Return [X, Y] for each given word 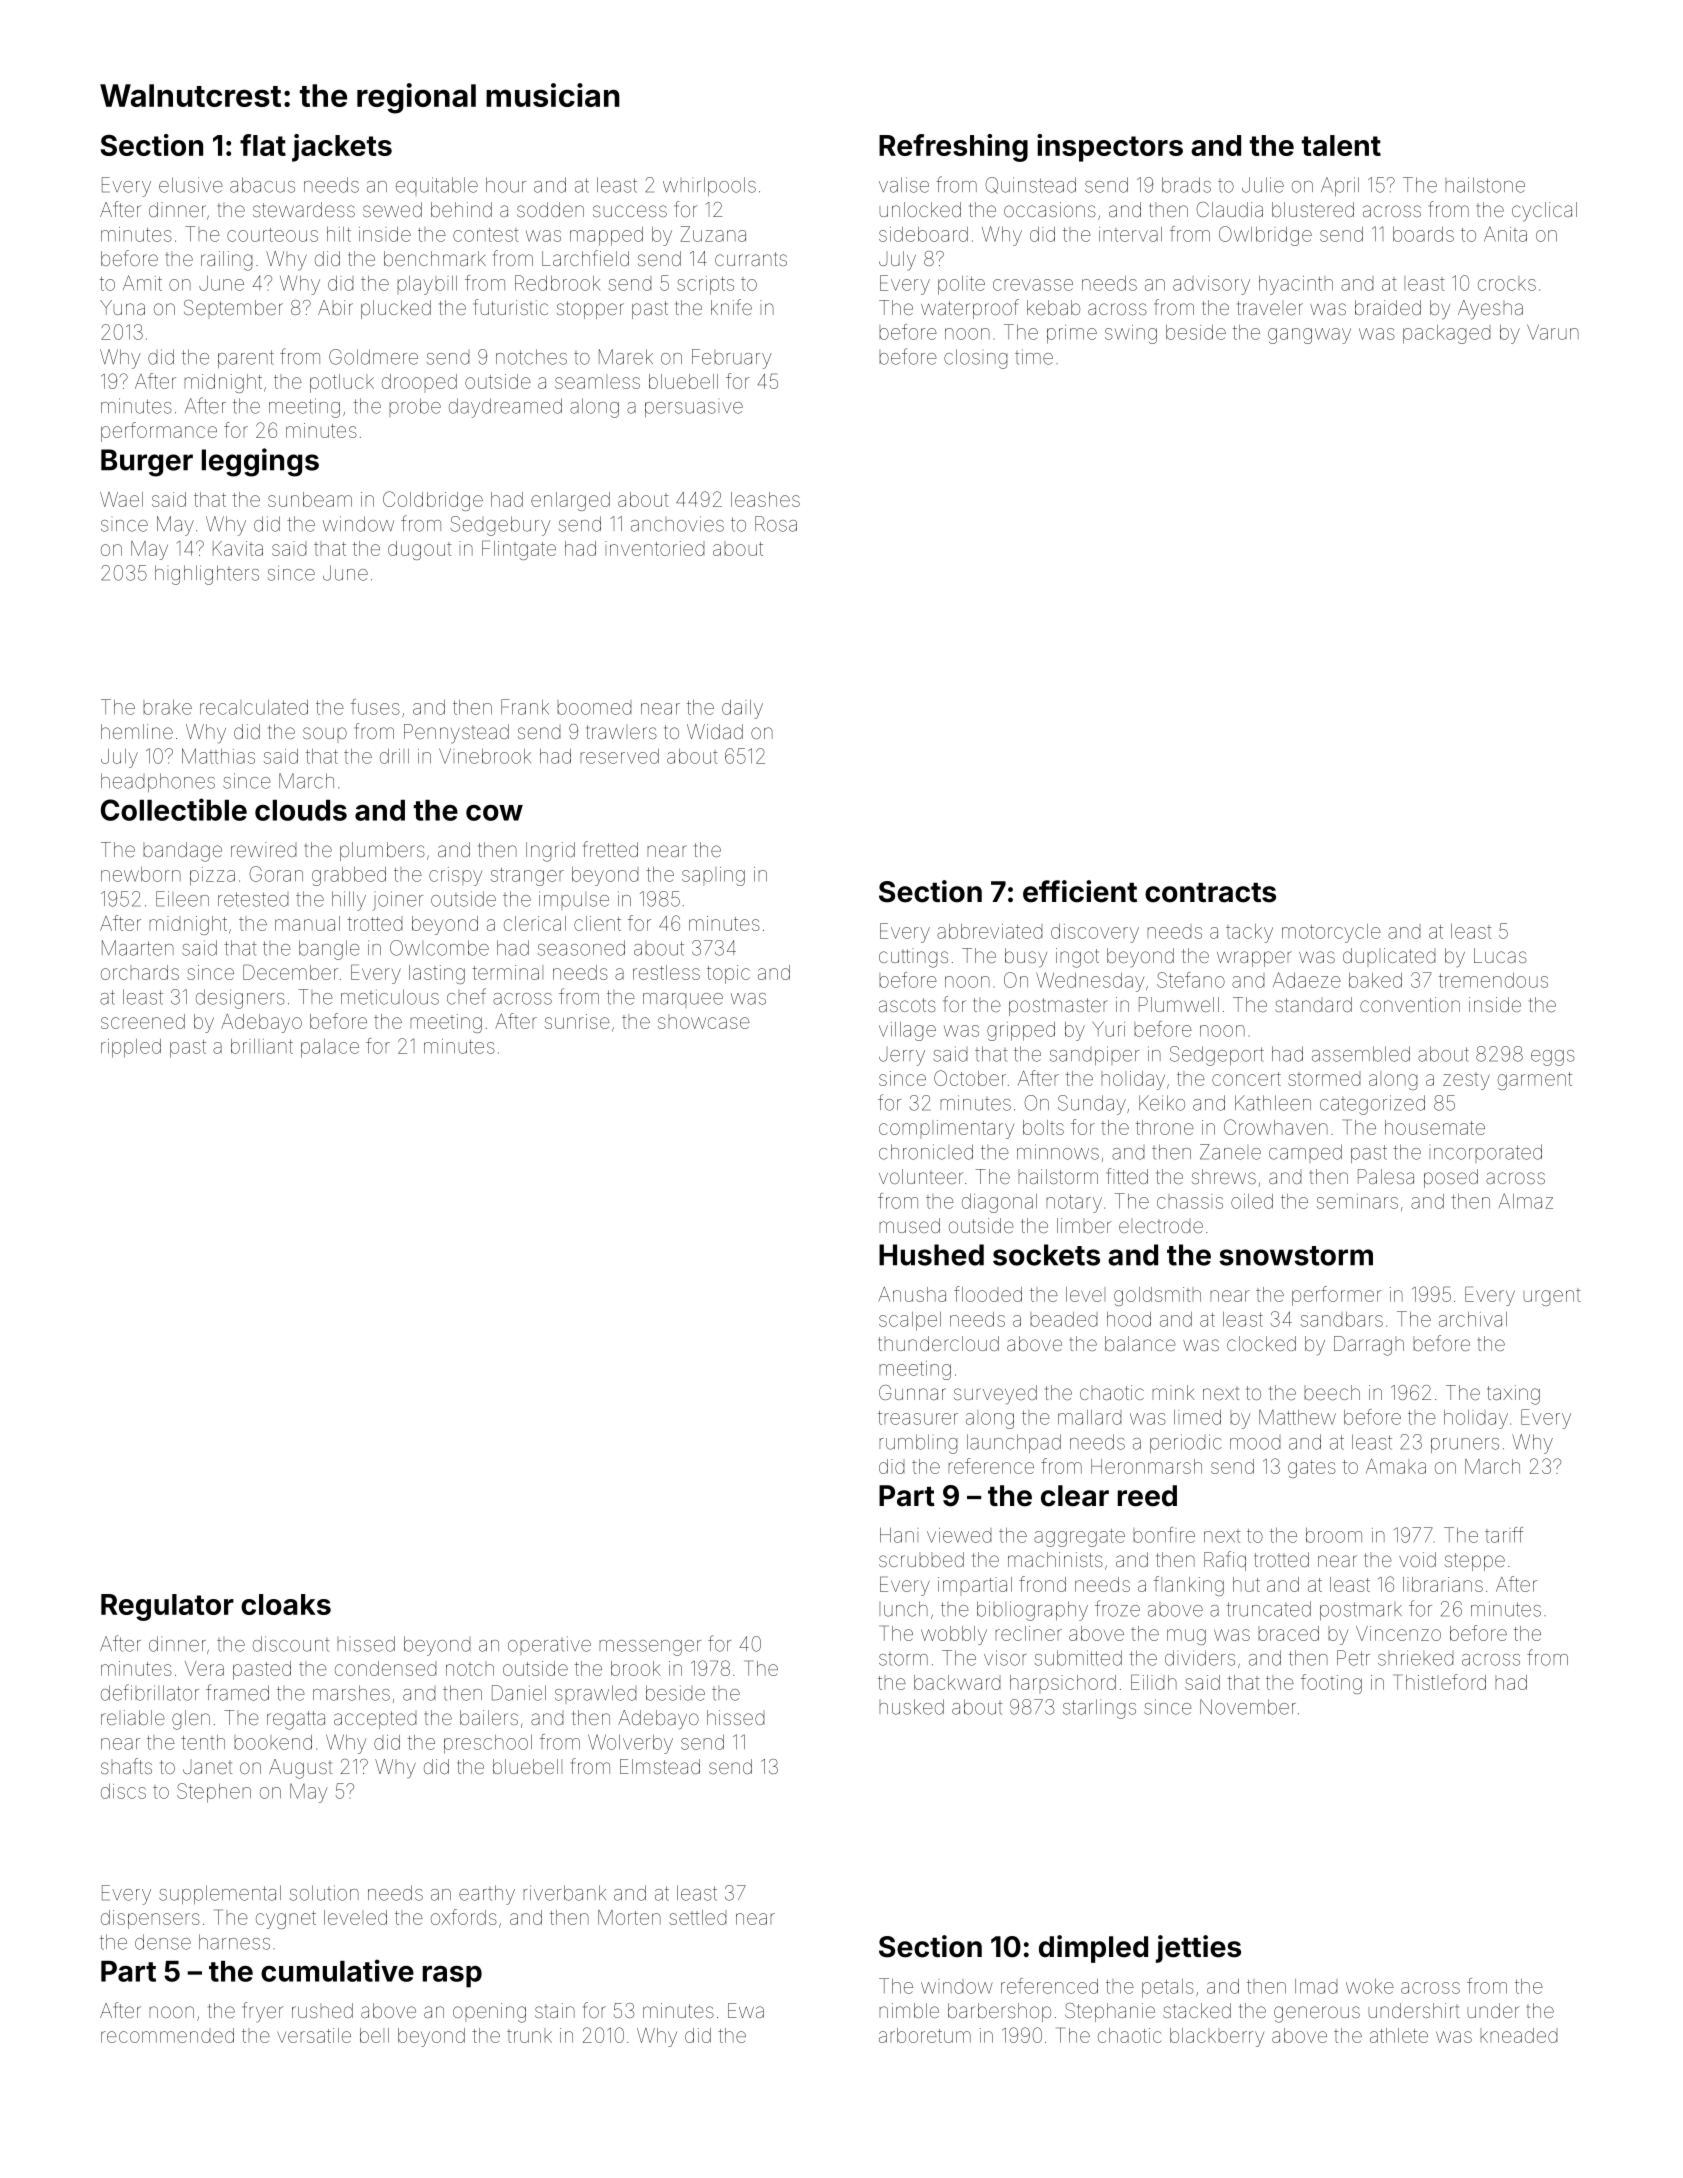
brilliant [262, 1046]
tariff [1504, 1535]
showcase [704, 1021]
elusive [191, 185]
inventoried [654, 548]
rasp [452, 1977]
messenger [650, 1648]
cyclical [1544, 212]
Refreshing [953, 148]
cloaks [286, 1604]
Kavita [238, 548]
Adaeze [1307, 980]
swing [1131, 334]
